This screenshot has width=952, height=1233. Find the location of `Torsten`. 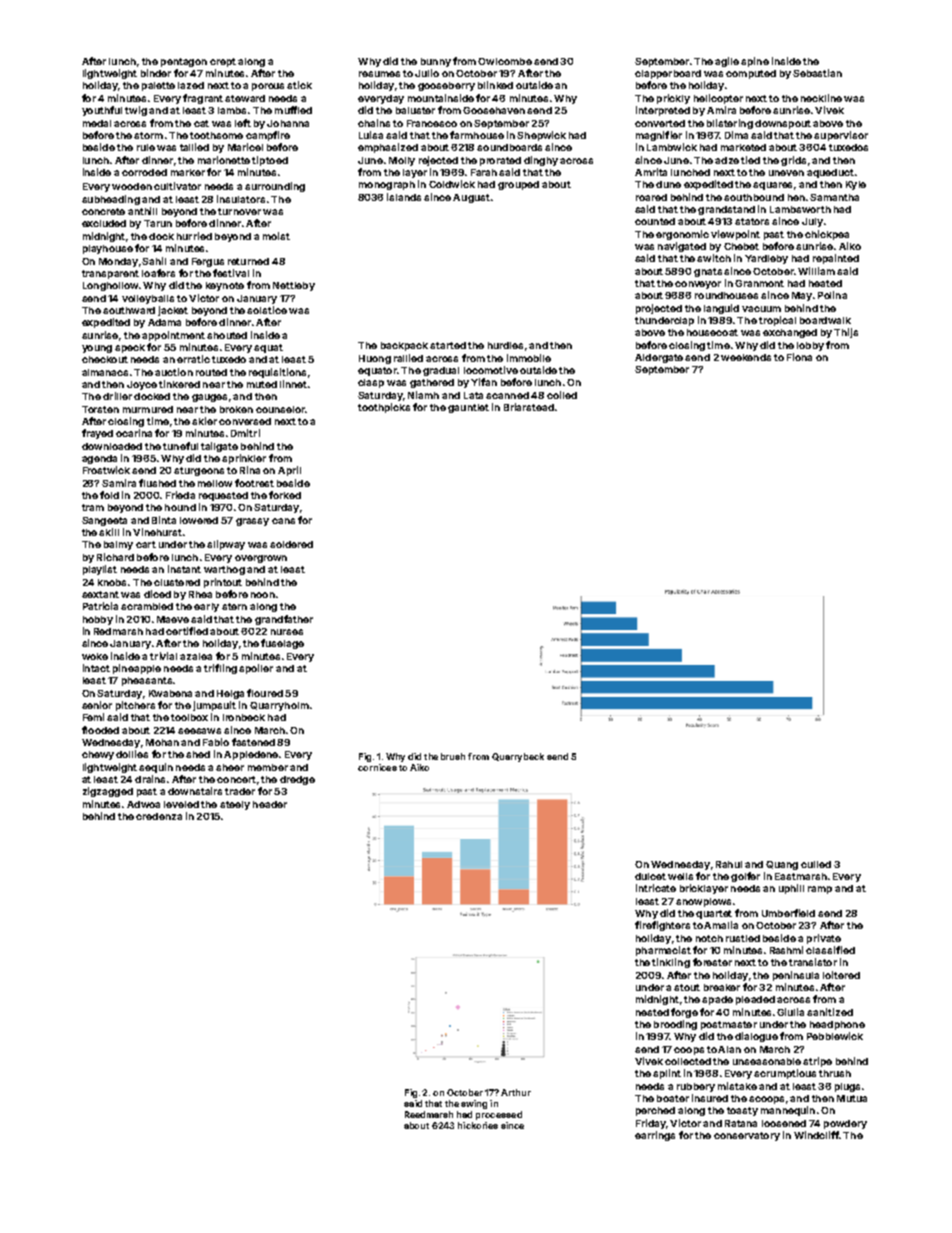

Torsten is located at coordinates (100, 409).
